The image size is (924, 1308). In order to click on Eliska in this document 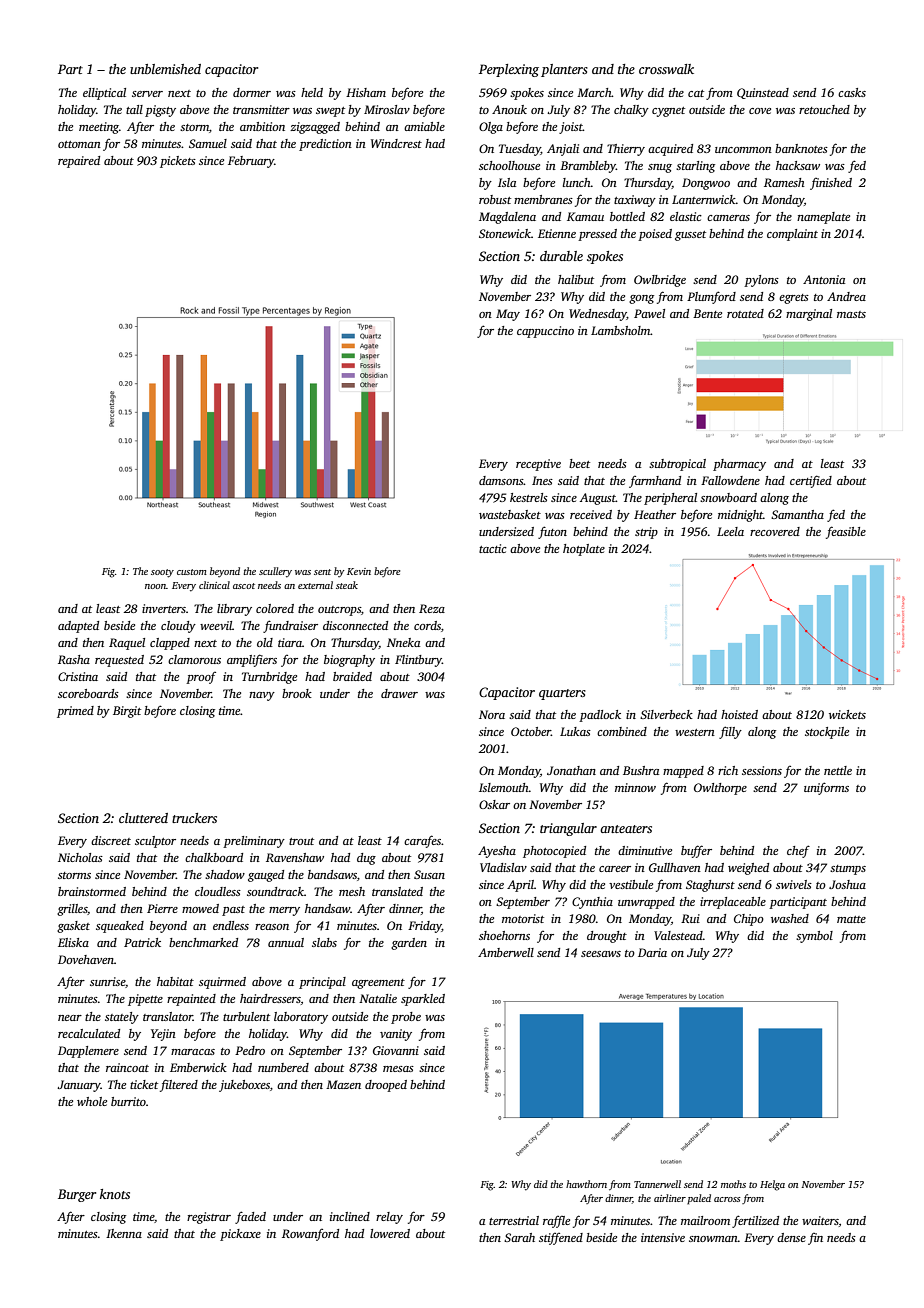, I will do `click(73, 942)`.
